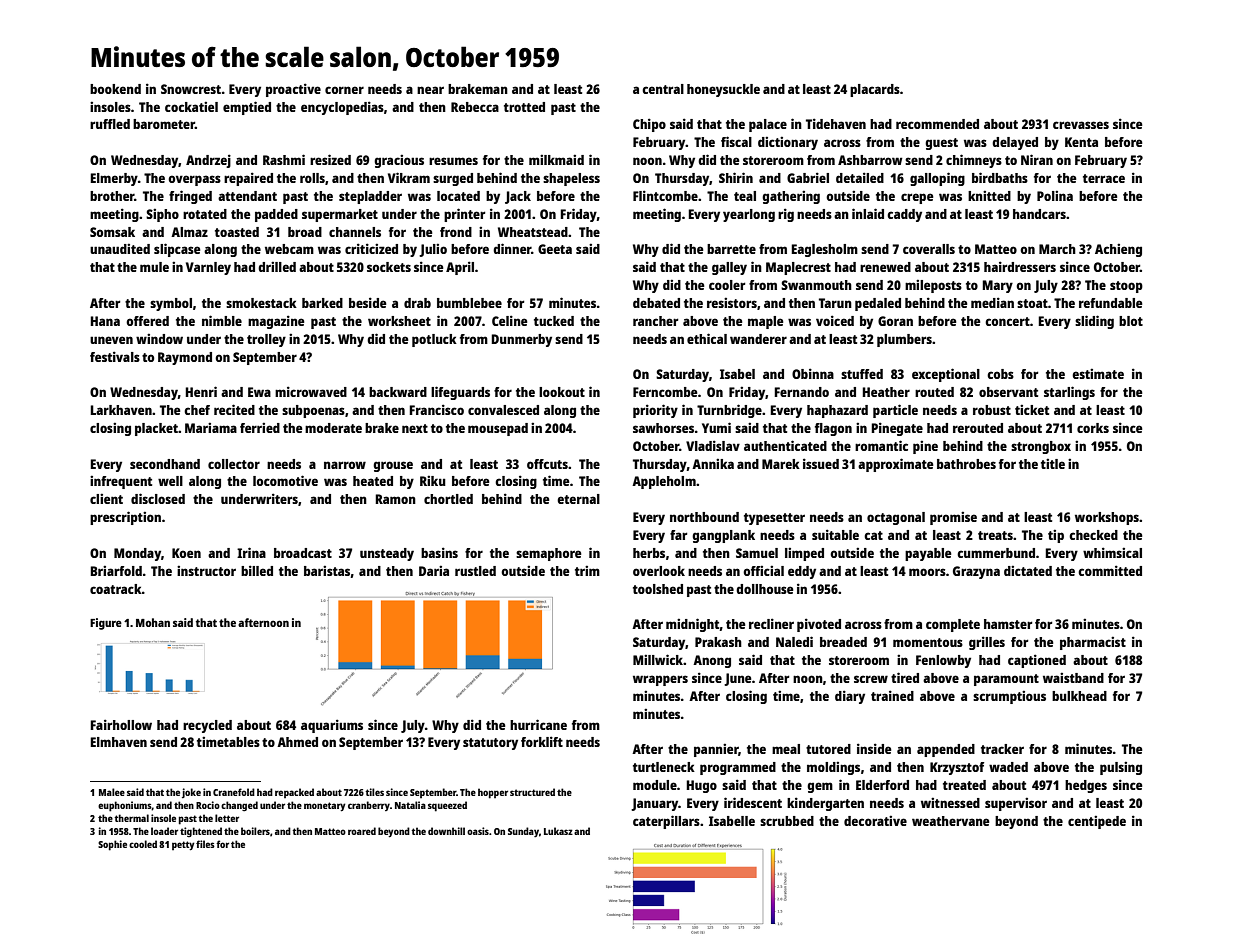 The image size is (1233, 952). I want to click on files, so click(205, 844).
